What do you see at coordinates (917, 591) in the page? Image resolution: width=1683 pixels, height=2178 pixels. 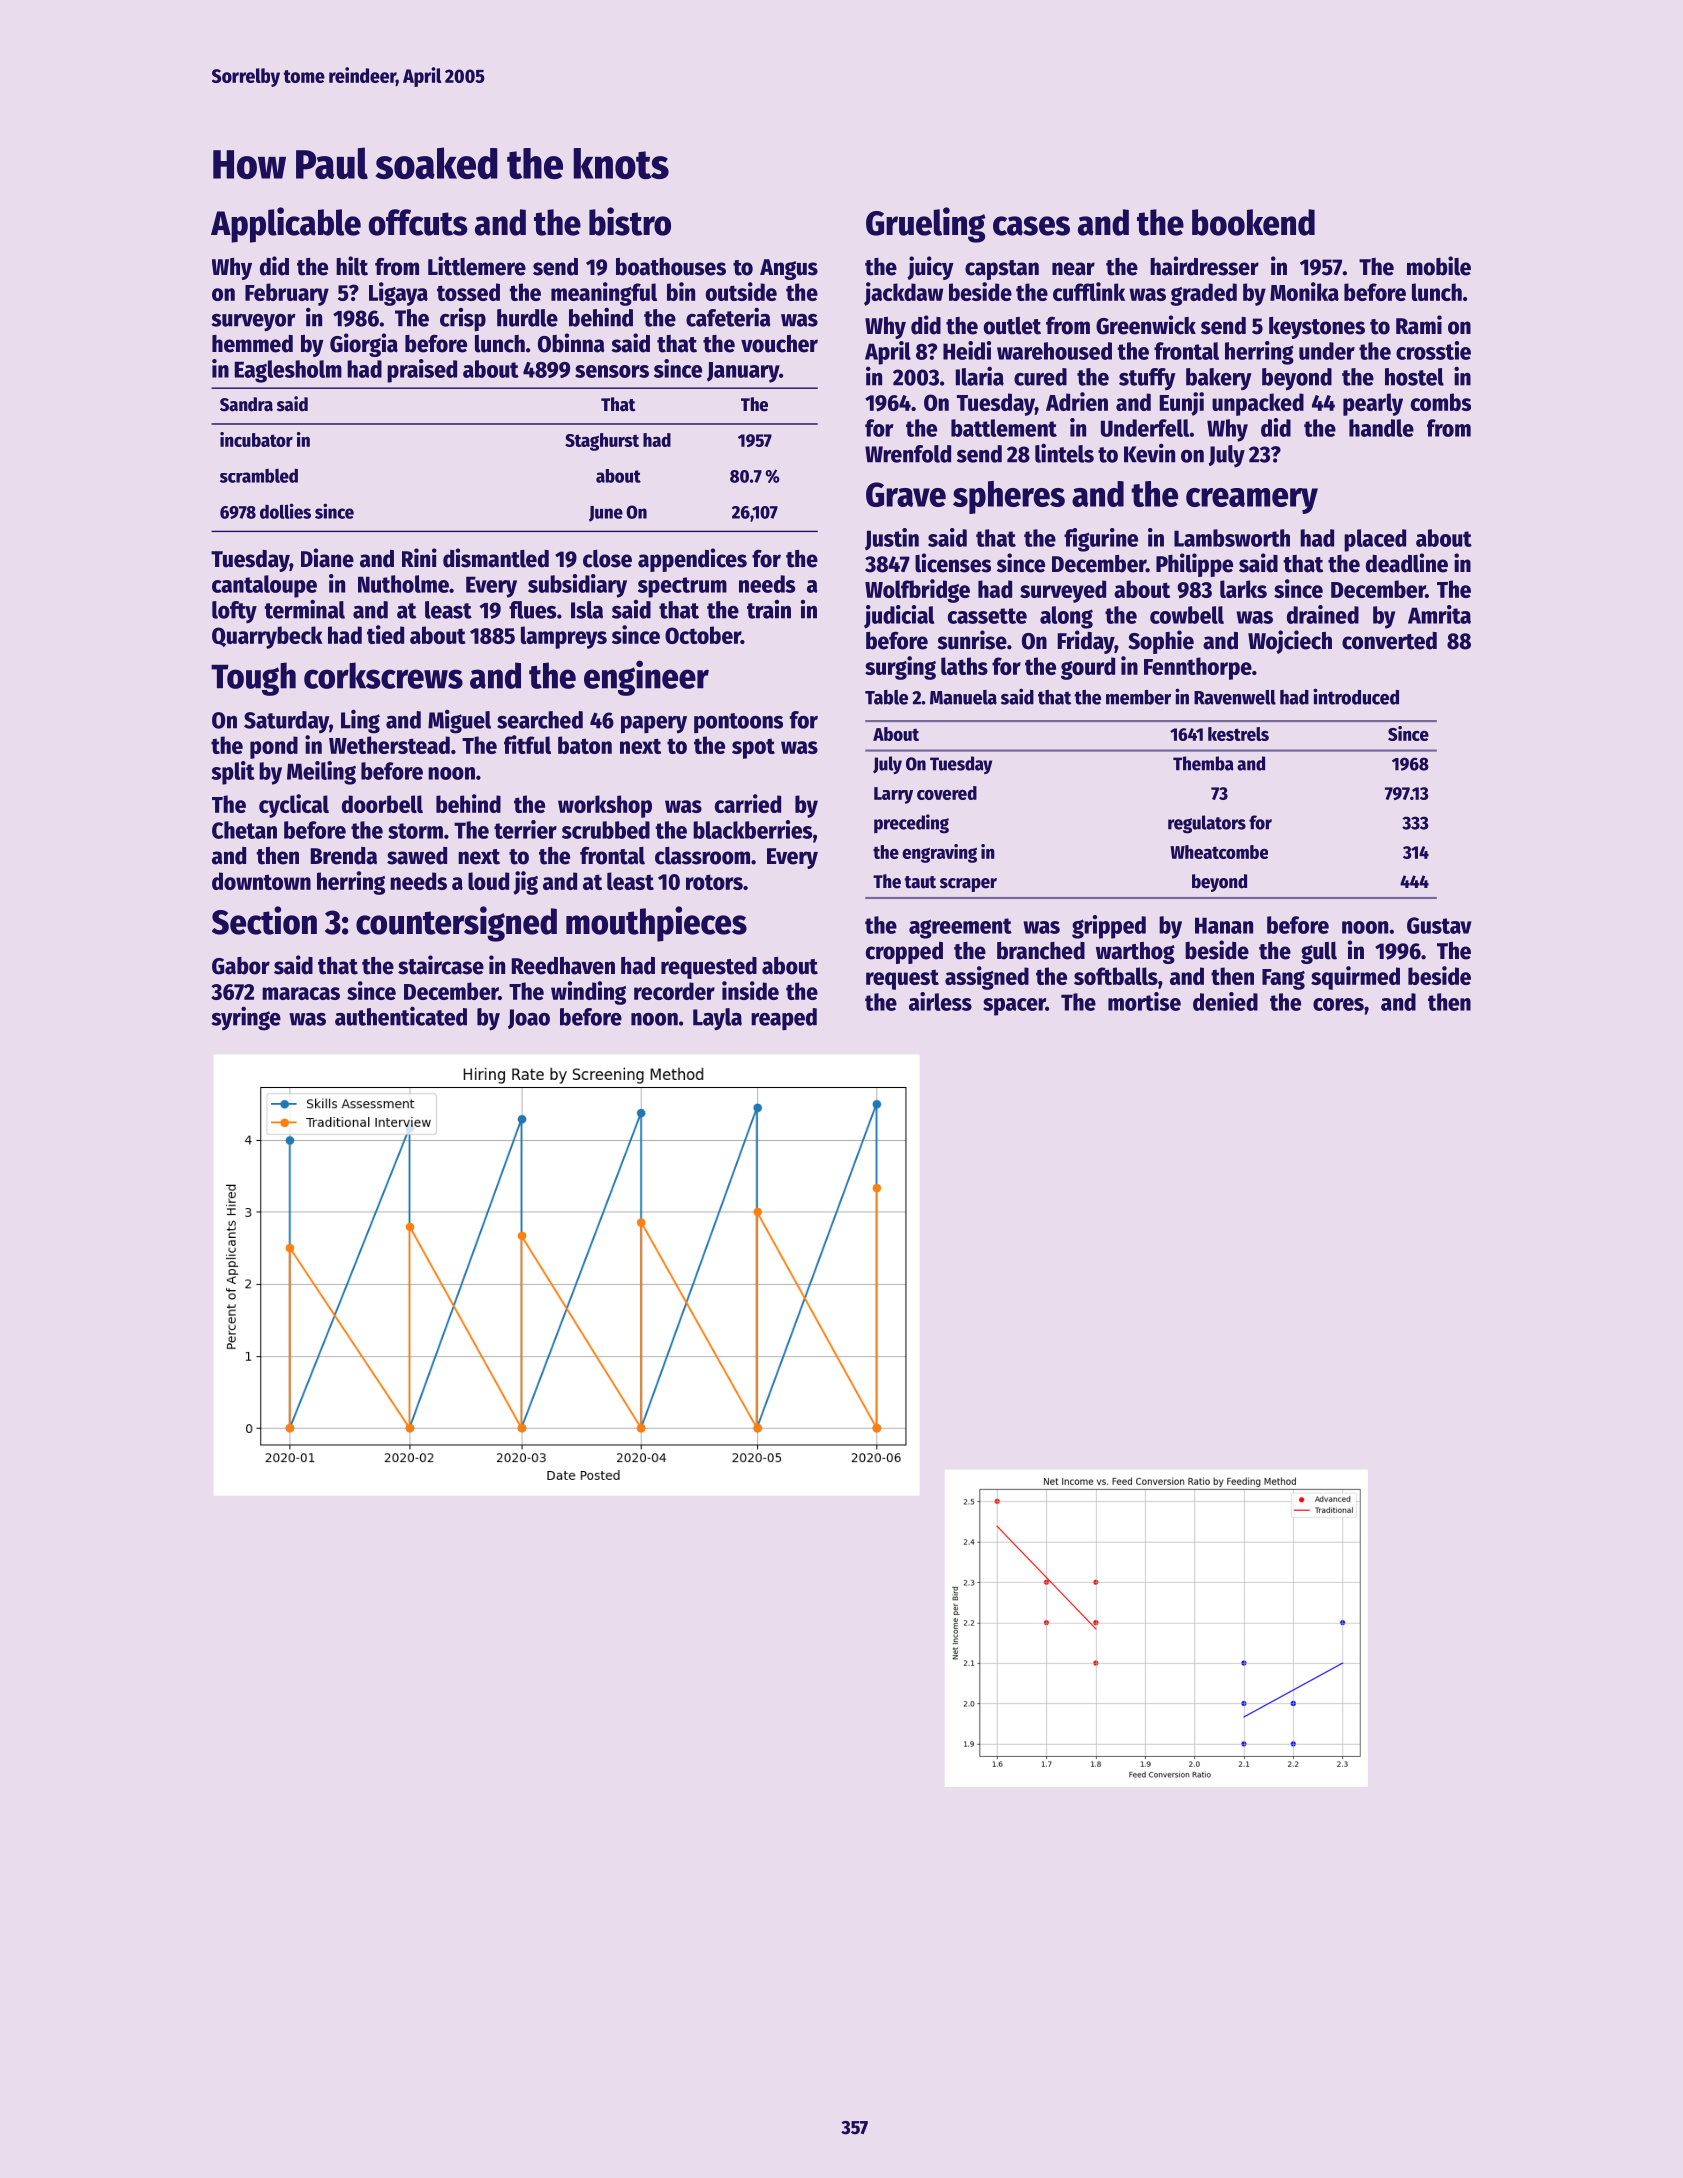 I see `Wolfbridge` at bounding box center [917, 591].
